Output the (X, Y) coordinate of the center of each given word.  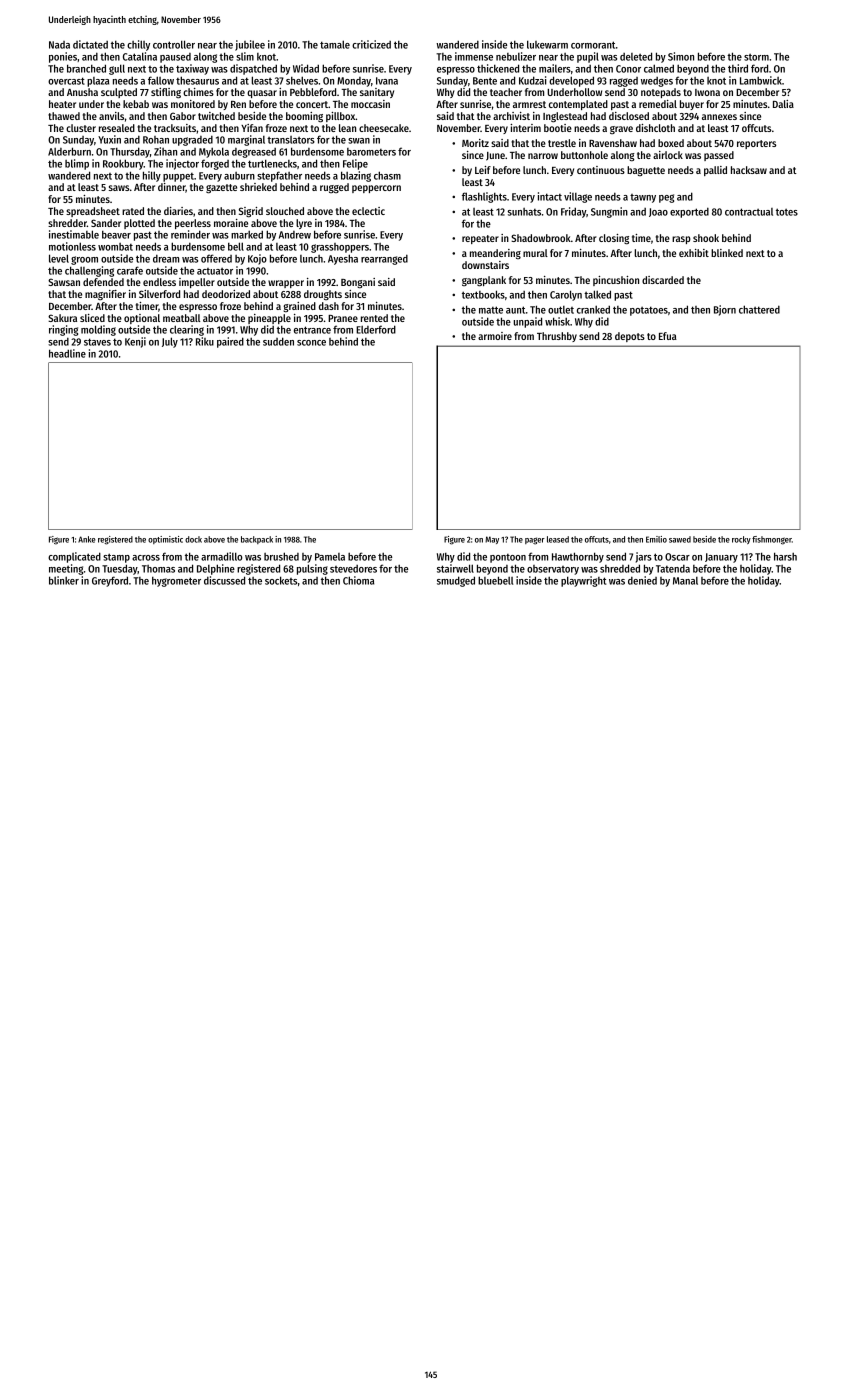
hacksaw (749, 170)
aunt (515, 310)
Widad (306, 68)
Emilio (656, 539)
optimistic (165, 540)
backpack (257, 540)
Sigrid (251, 212)
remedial (658, 104)
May (492, 540)
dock (193, 539)
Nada (59, 45)
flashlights (484, 197)
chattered (759, 309)
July (170, 342)
